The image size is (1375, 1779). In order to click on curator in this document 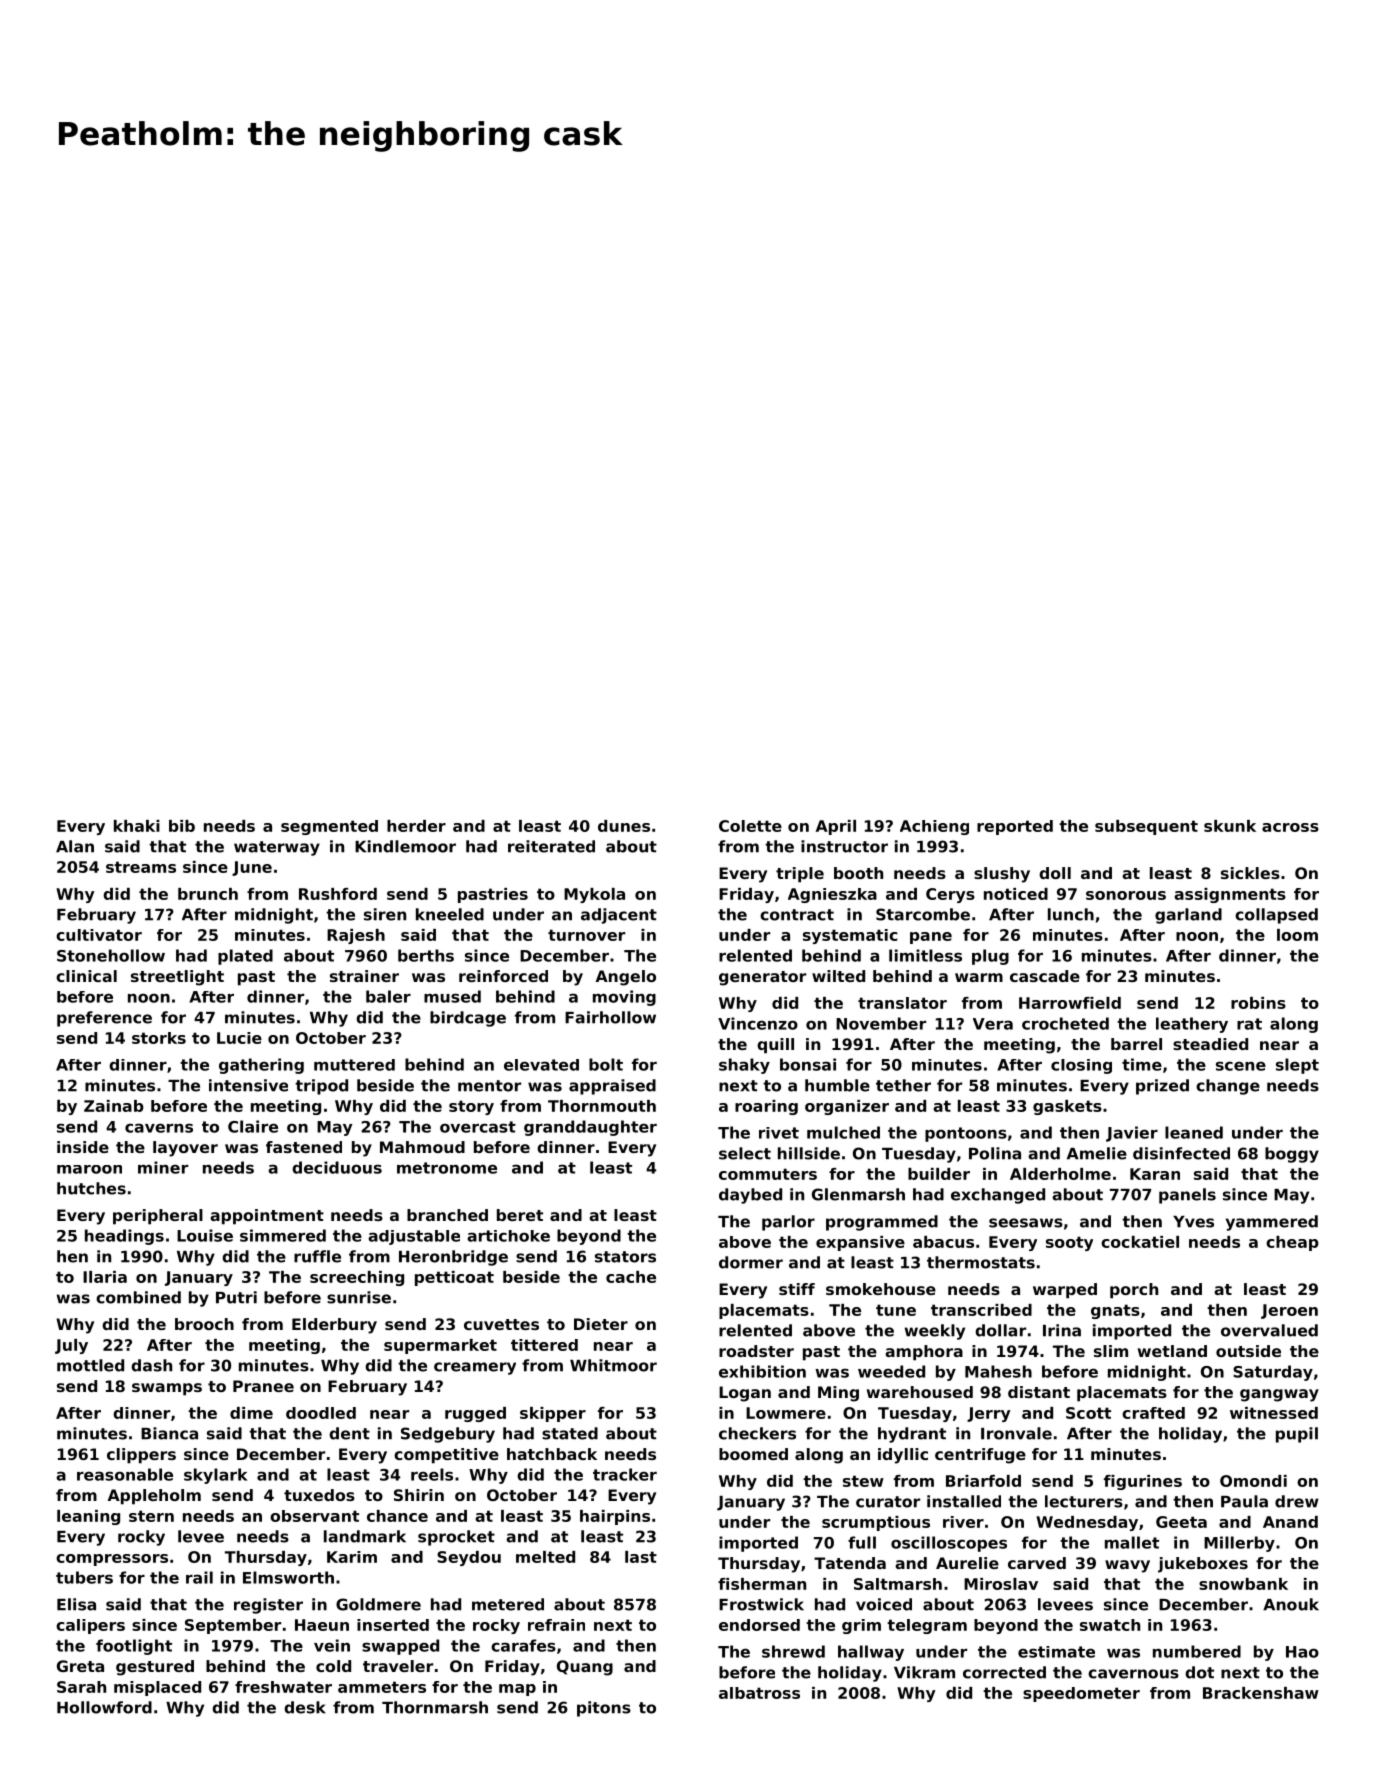, I will do `click(888, 1502)`.
